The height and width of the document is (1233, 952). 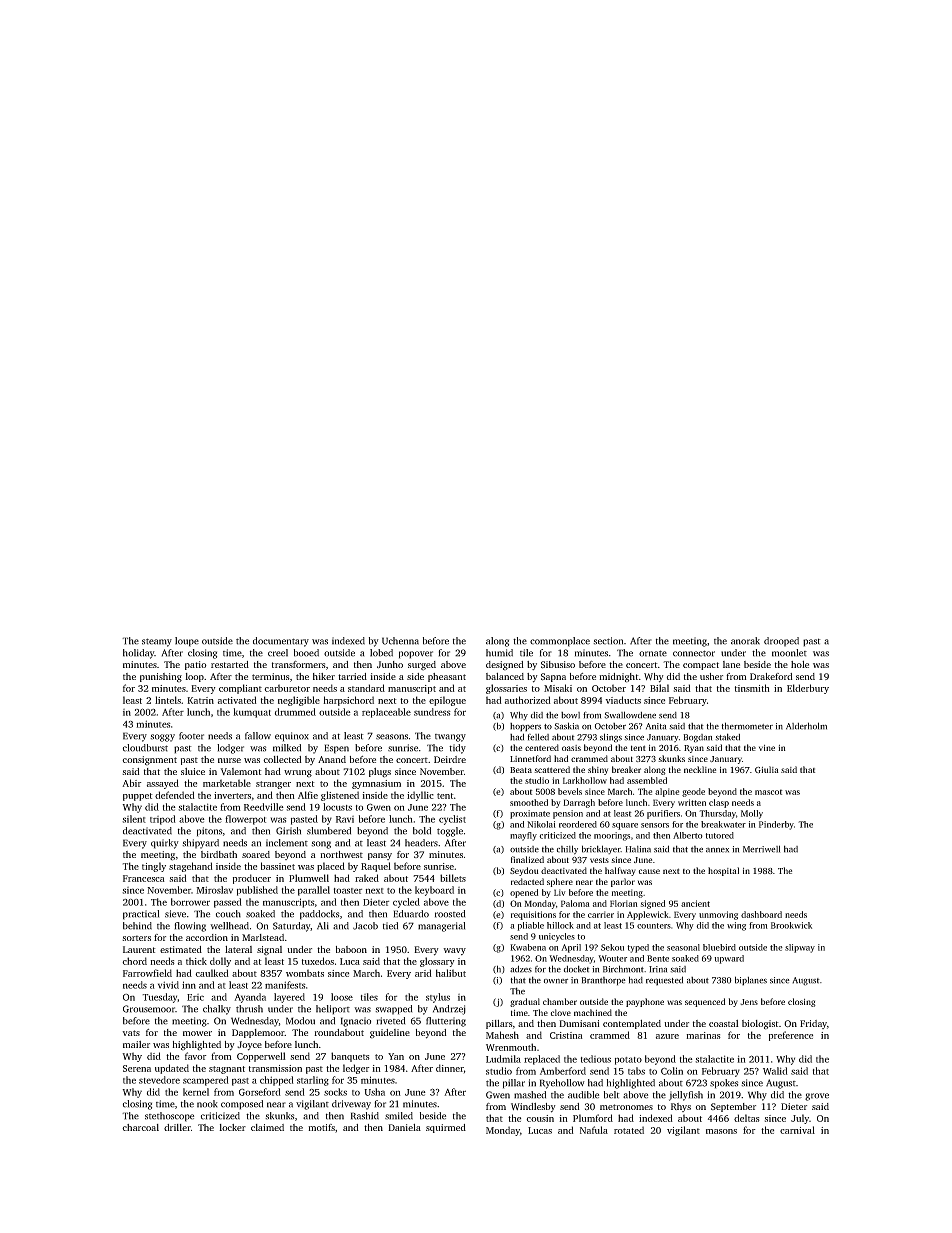 What do you see at coordinates (446, 1128) in the document?
I see `squirmed` at bounding box center [446, 1128].
